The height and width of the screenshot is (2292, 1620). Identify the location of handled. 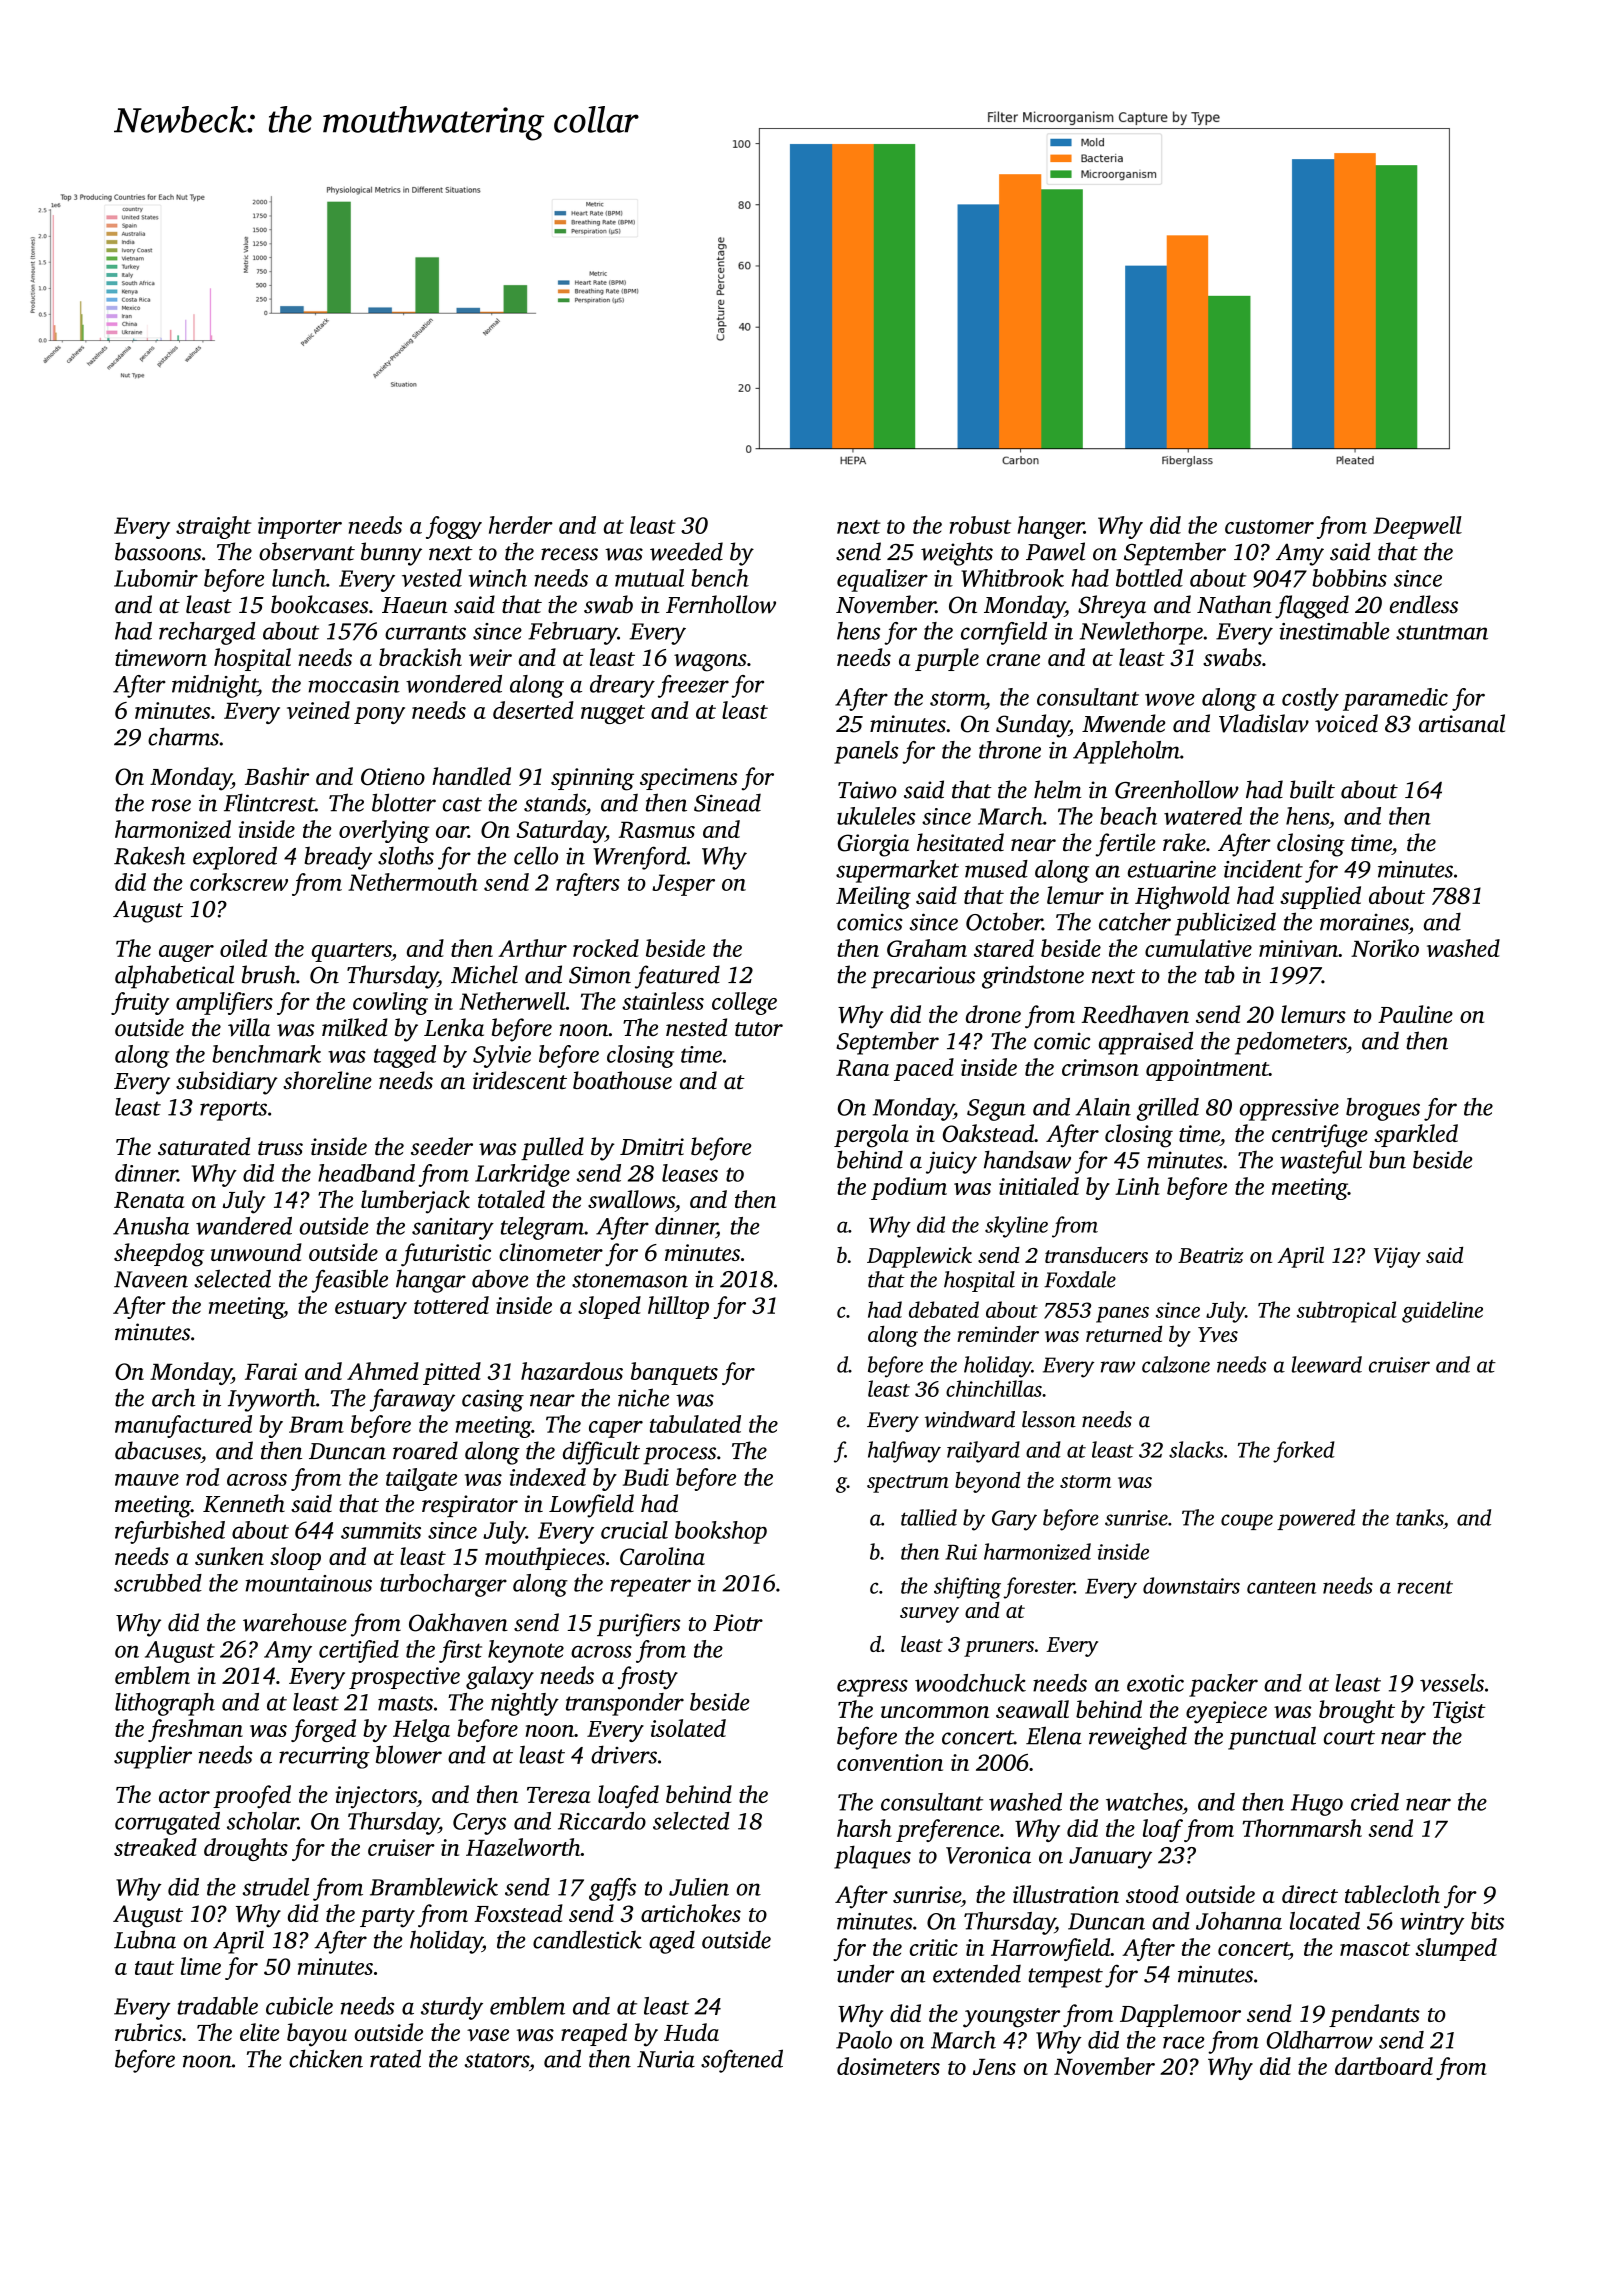
(471, 776).
